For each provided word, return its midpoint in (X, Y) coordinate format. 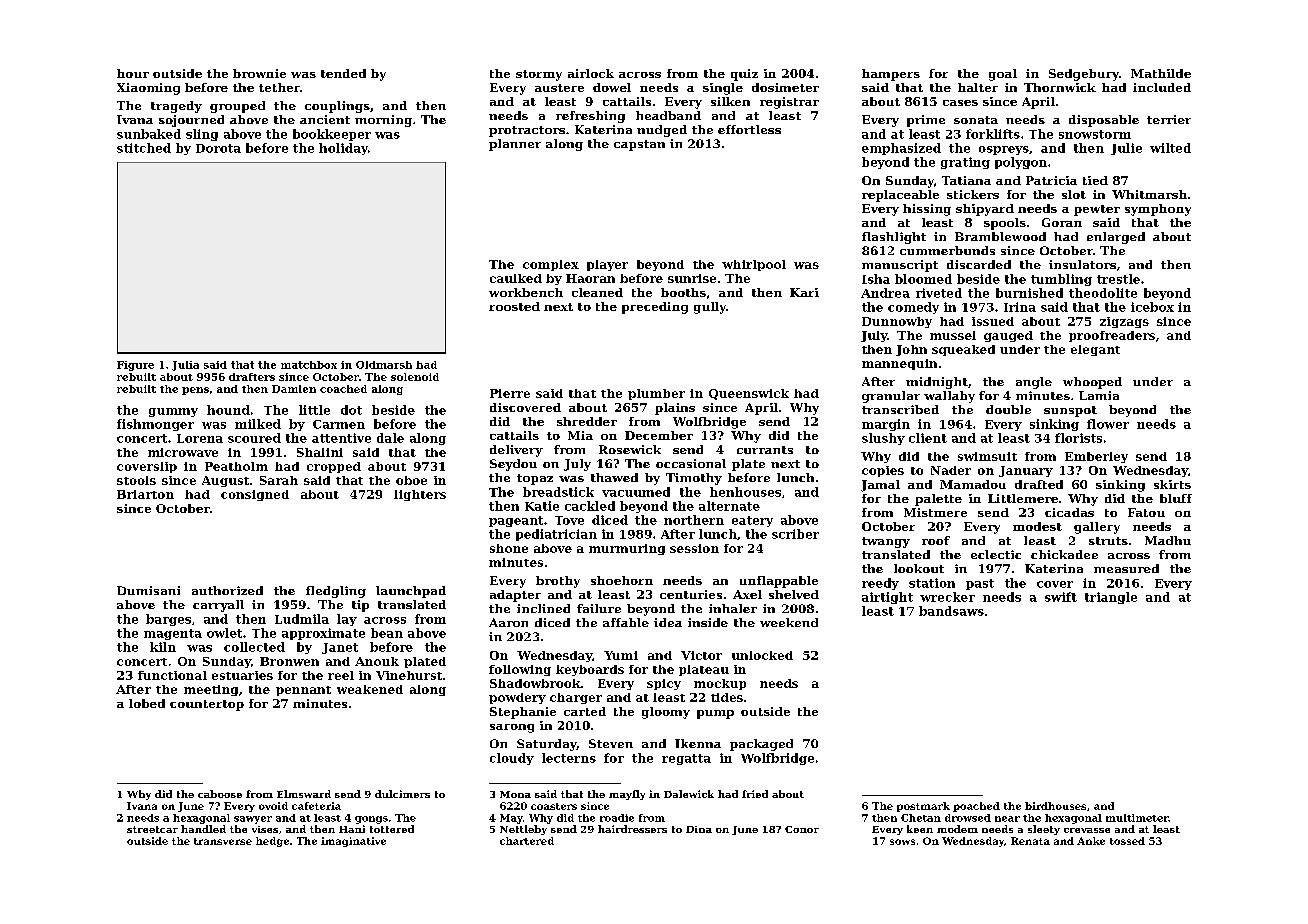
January (1026, 471)
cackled (590, 506)
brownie (259, 73)
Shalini (320, 452)
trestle (1118, 279)
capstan (639, 145)
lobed (147, 703)
